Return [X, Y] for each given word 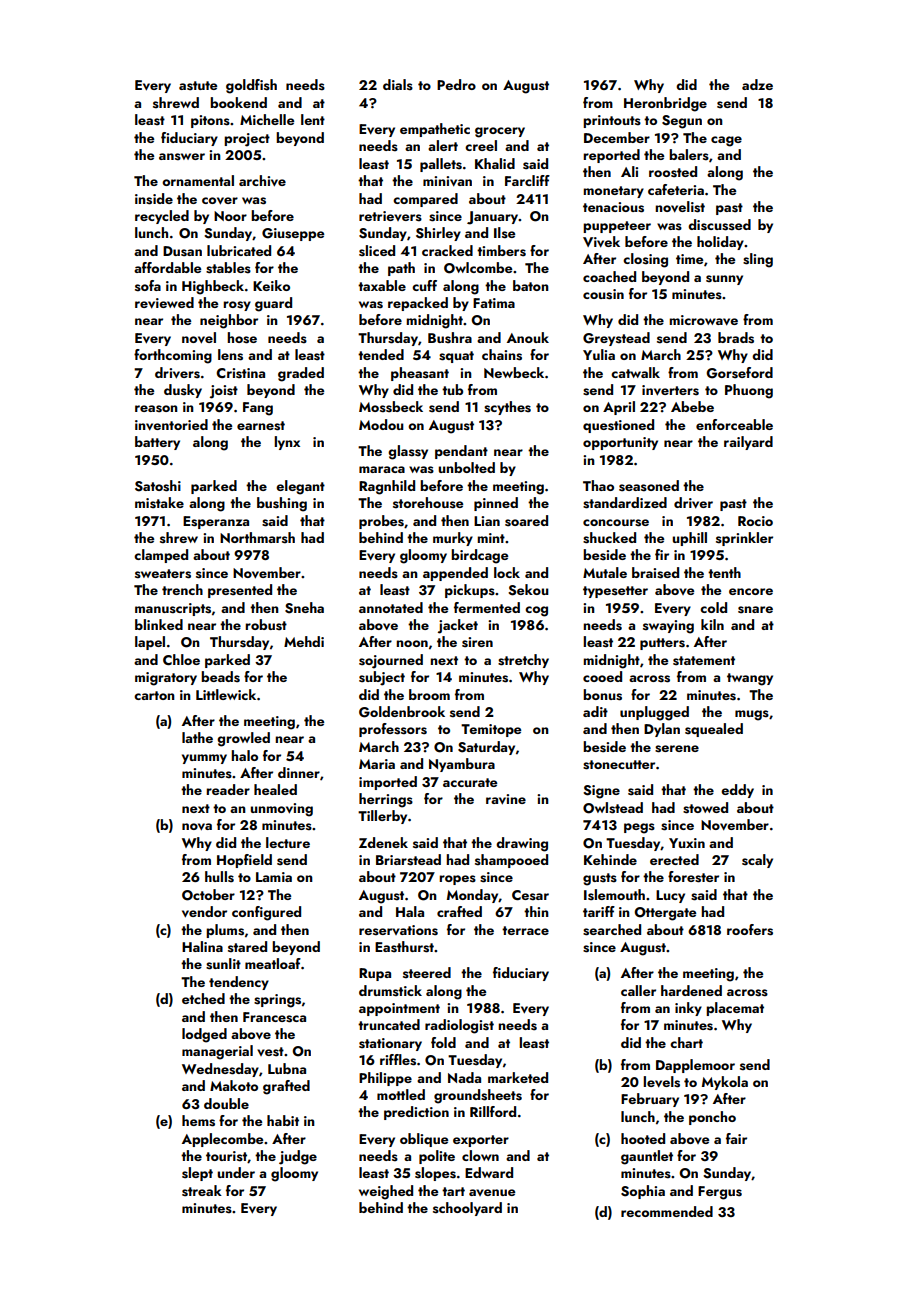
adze [757, 84]
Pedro [456, 84]
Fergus [720, 1193]
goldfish [251, 86]
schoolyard [467, 1209]
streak [202, 1191]
